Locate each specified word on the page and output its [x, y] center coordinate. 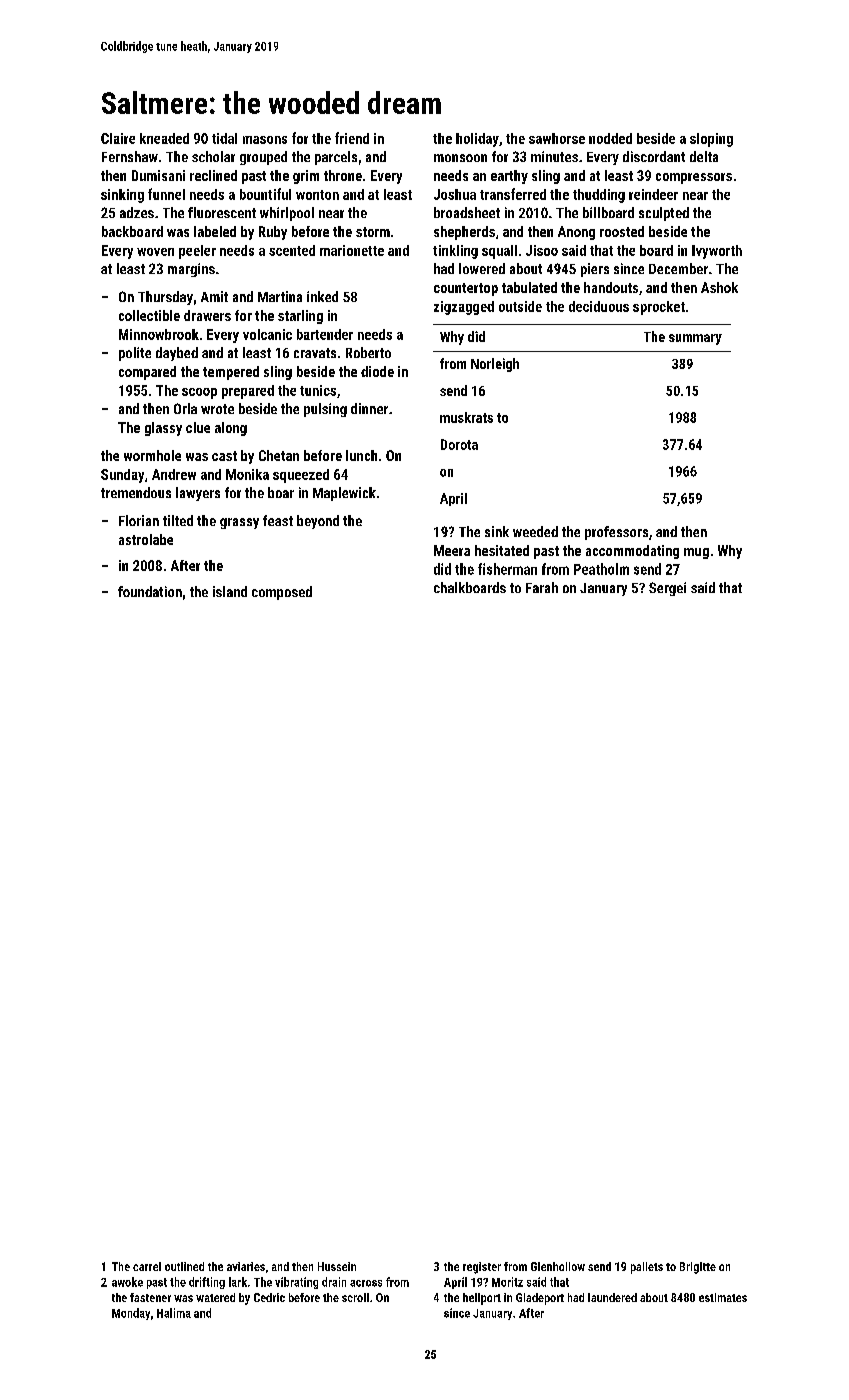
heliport [482, 1299]
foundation [150, 591]
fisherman [507, 569]
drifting [207, 1283]
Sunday [122, 476]
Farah [542, 587]
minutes [554, 156]
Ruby [273, 233]
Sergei [667, 589]
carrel [147, 1266]
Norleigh [495, 365]
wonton [317, 195]
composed [282, 593]
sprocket [659, 308]
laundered [612, 1297]
